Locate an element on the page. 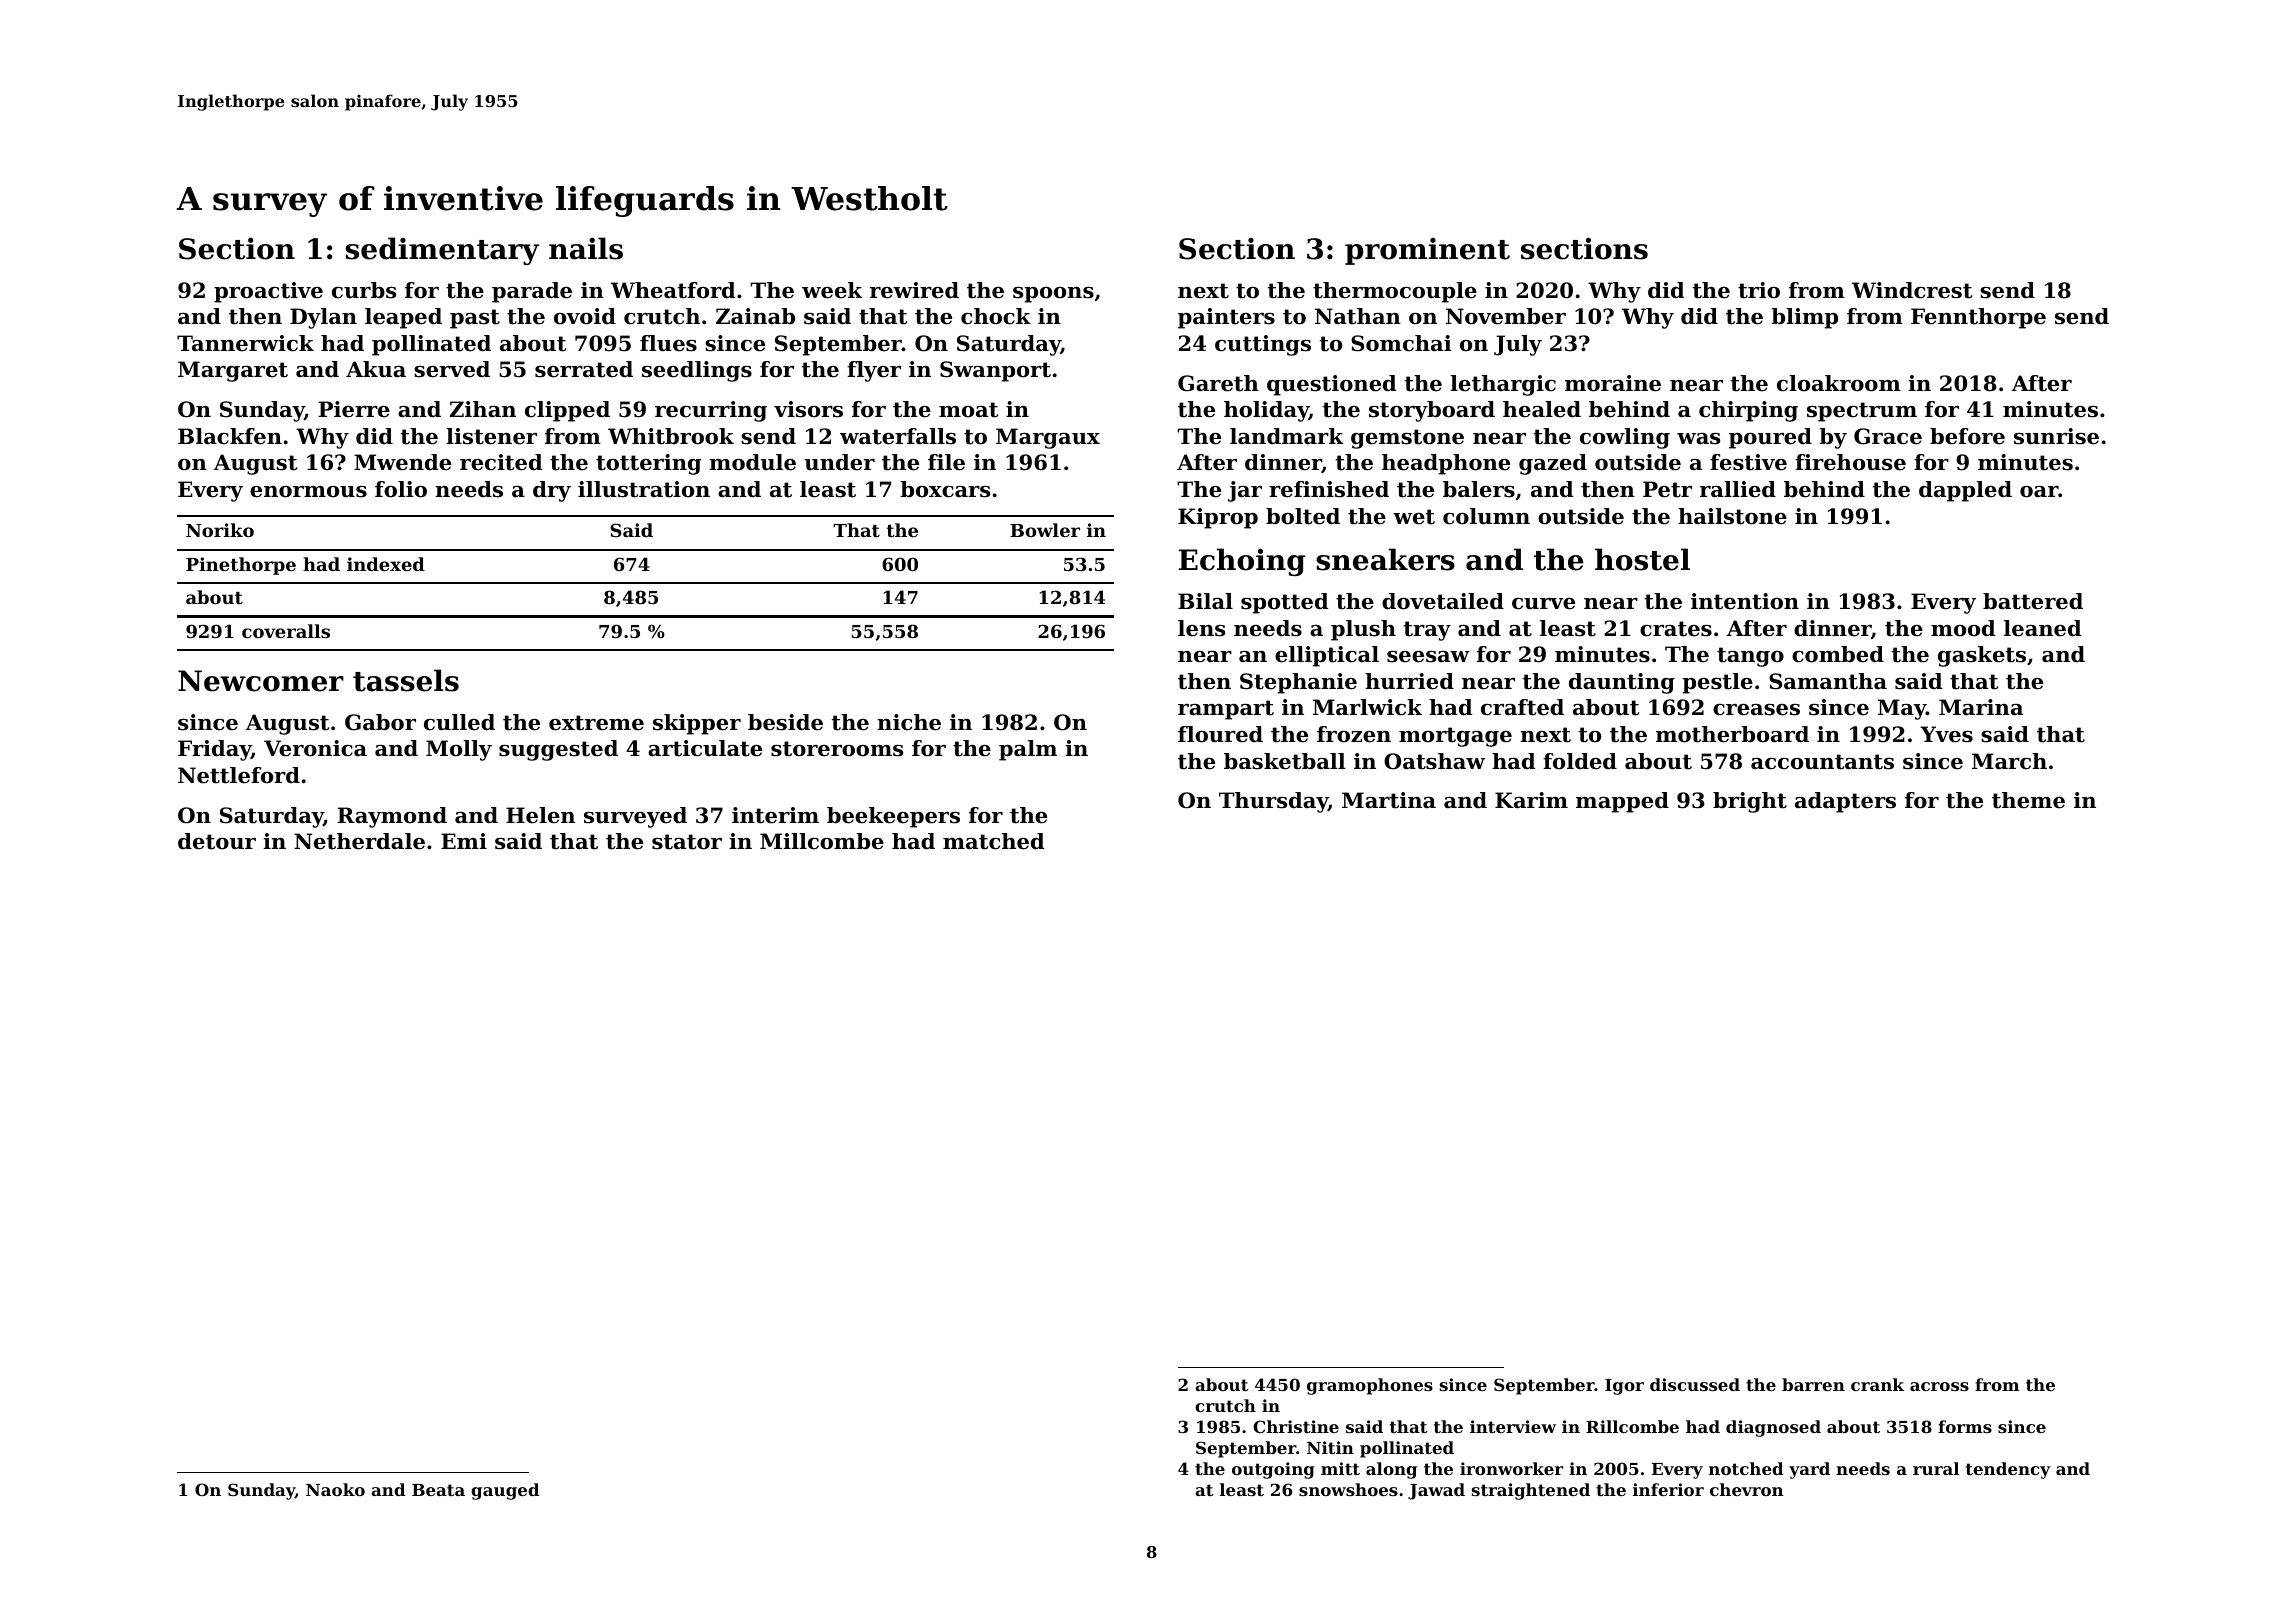  Millcombe is located at coordinates (822, 841).
